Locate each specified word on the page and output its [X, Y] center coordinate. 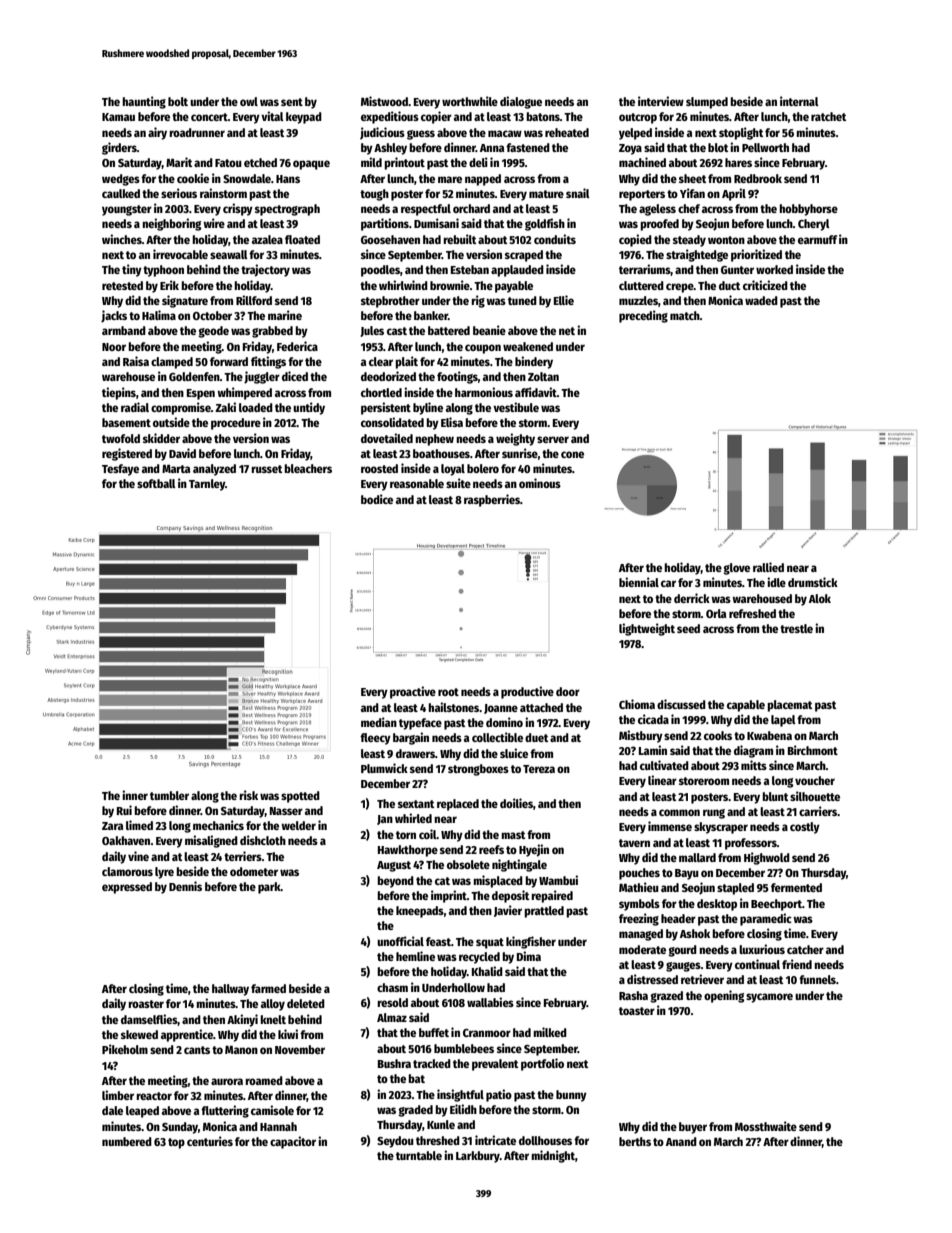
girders [119, 148]
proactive [413, 692]
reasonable [417, 483]
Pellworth [765, 147]
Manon [241, 1050]
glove [736, 569]
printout [404, 163]
